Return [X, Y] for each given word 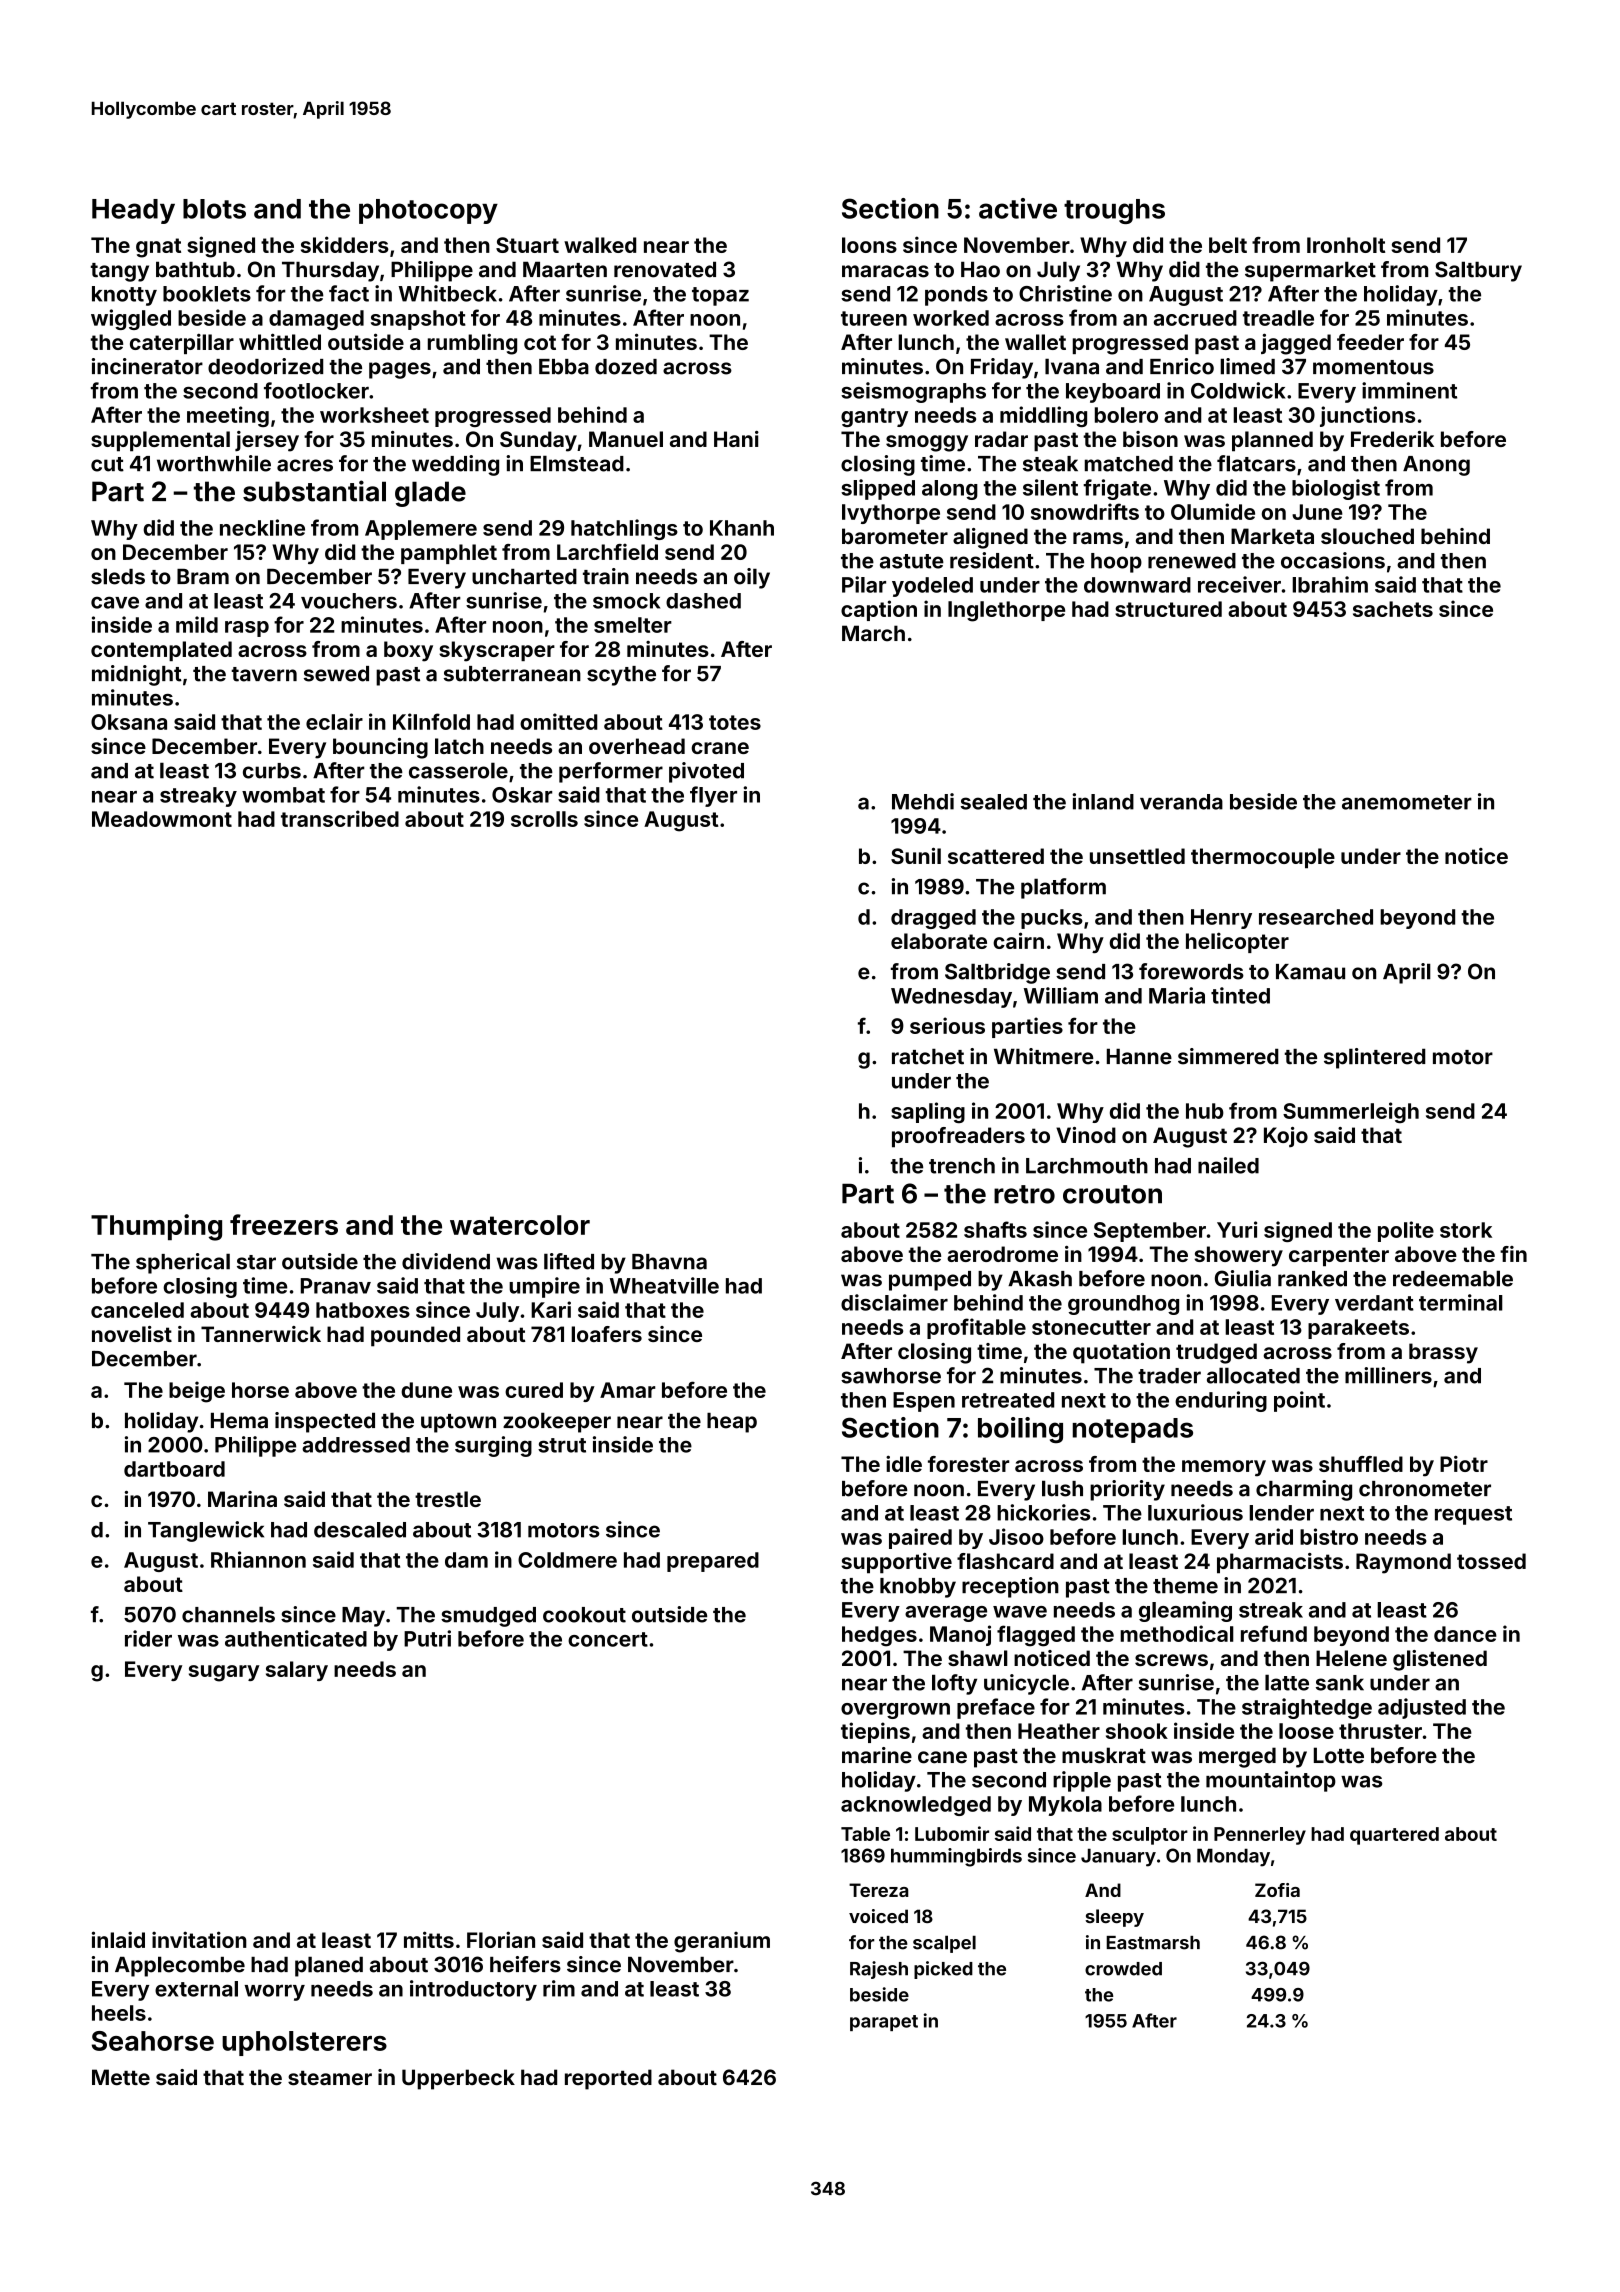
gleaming [1185, 1611]
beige [197, 1392]
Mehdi [923, 801]
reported [608, 2079]
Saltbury [1478, 271]
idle [904, 1463]
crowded [1123, 1969]
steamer [330, 2078]
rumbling [472, 344]
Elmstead [577, 463]
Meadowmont [162, 819]
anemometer [1407, 802]
